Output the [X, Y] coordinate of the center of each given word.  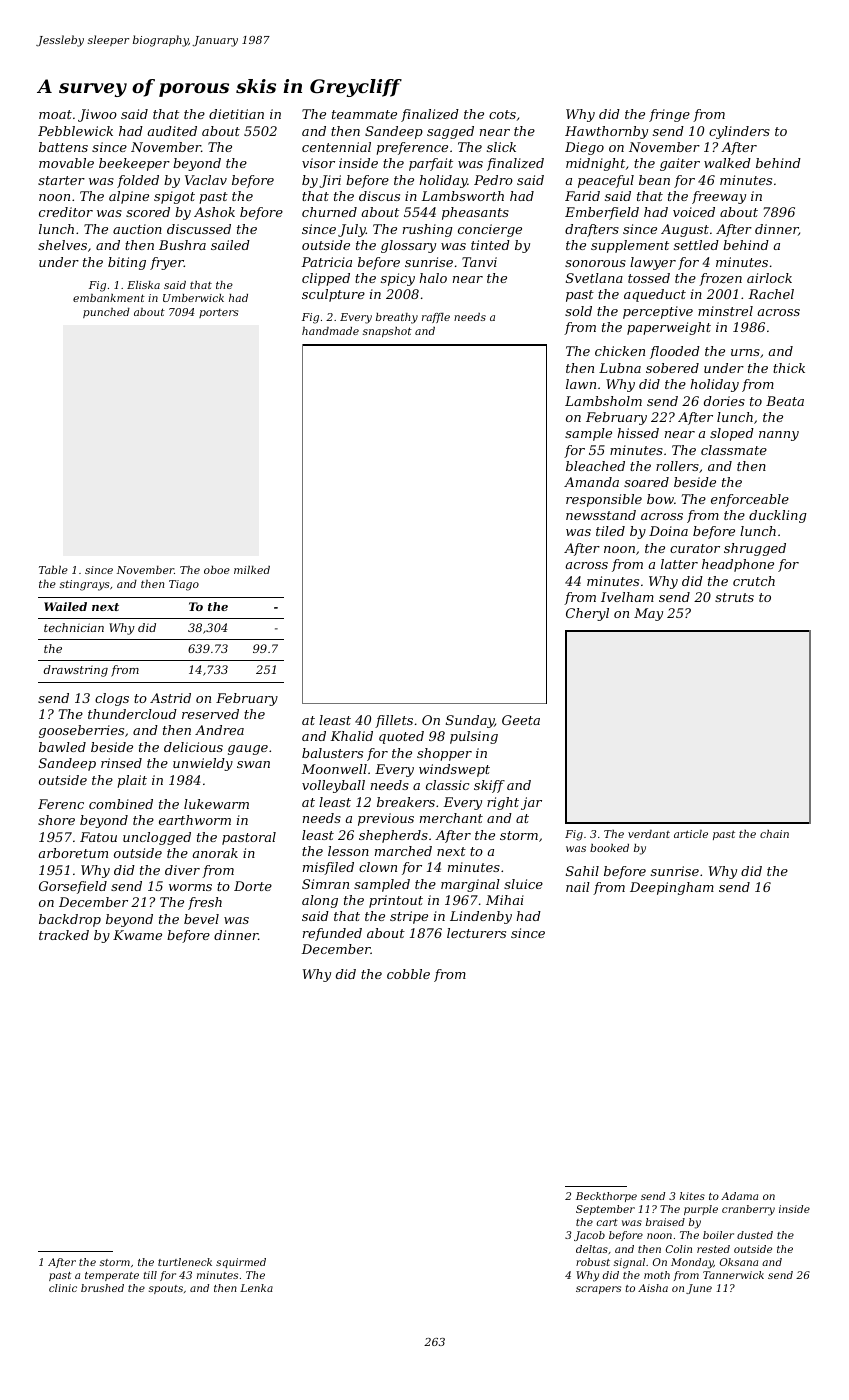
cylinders [739, 132]
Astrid [170, 698]
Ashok [214, 212]
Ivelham [627, 597]
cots [502, 114]
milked [252, 570]
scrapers [598, 1290]
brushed [102, 1288]
